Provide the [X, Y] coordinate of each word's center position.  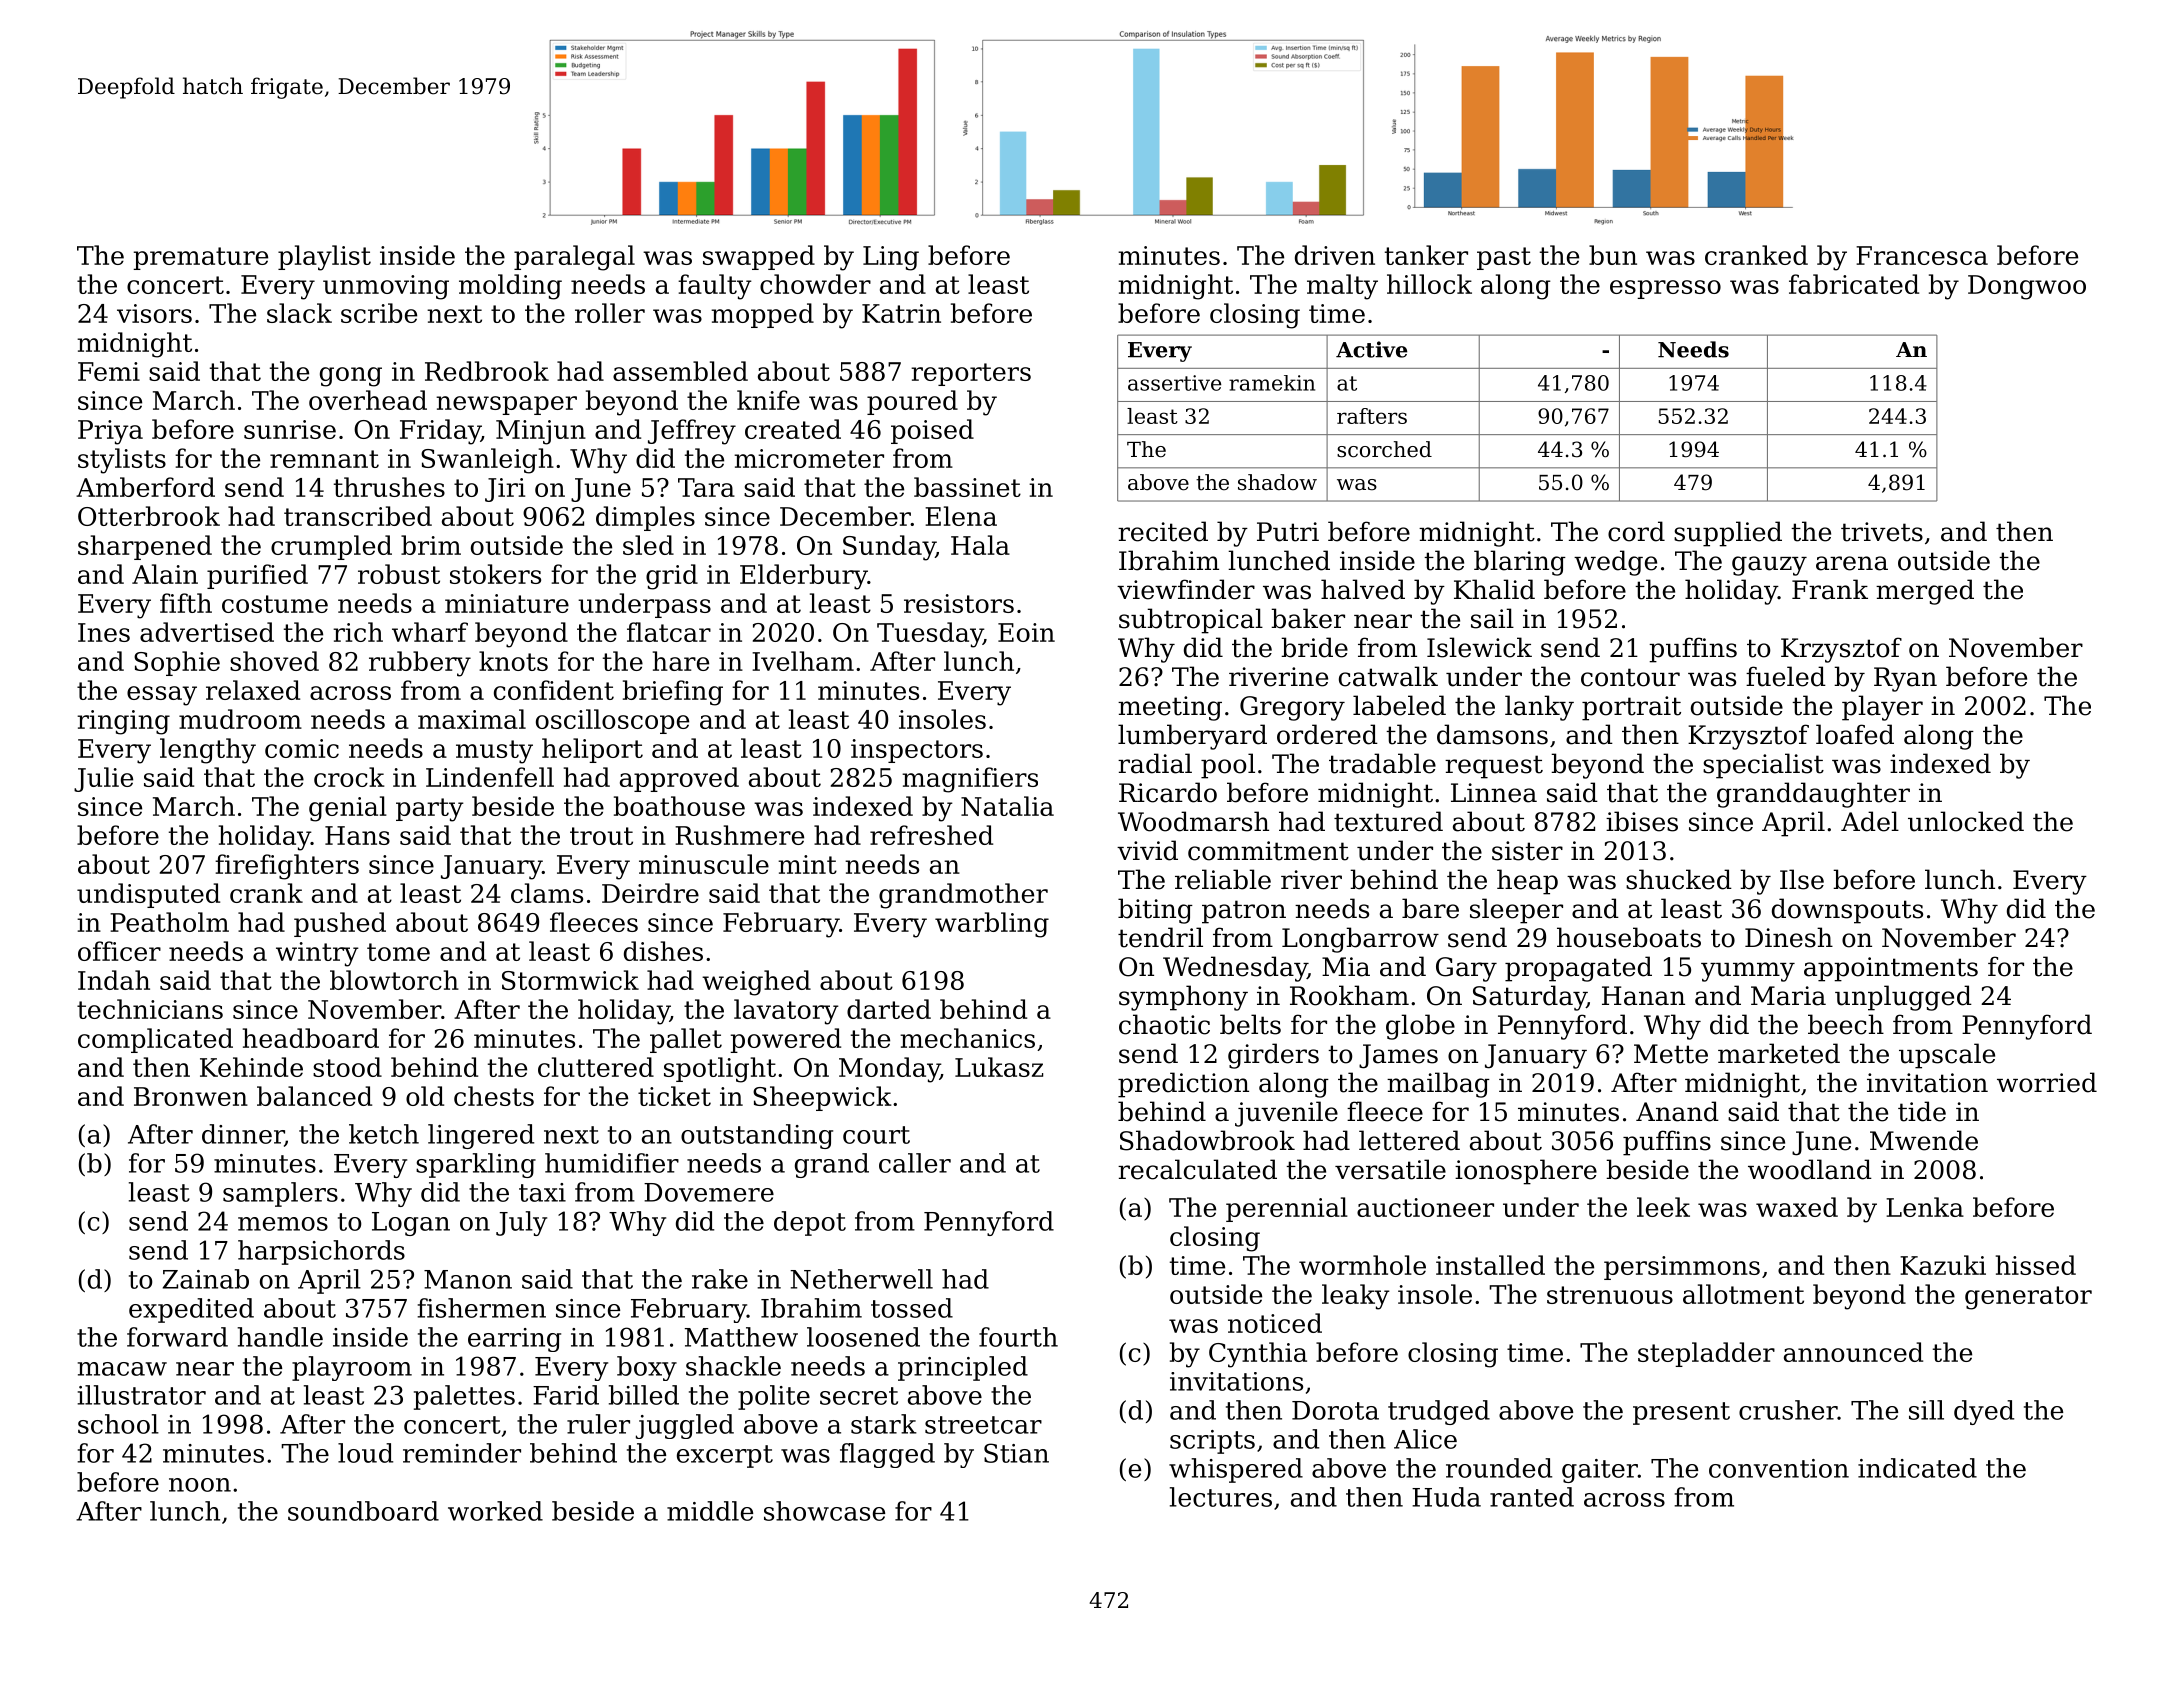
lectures [1221, 1497]
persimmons [1682, 1268]
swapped [759, 257]
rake [720, 1279]
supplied [1728, 534]
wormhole [1362, 1265]
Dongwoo [2027, 287]
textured [1388, 821]
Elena [961, 516]
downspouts [1847, 911]
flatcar [669, 632]
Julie [103, 779]
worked [495, 1511]
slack [299, 313]
